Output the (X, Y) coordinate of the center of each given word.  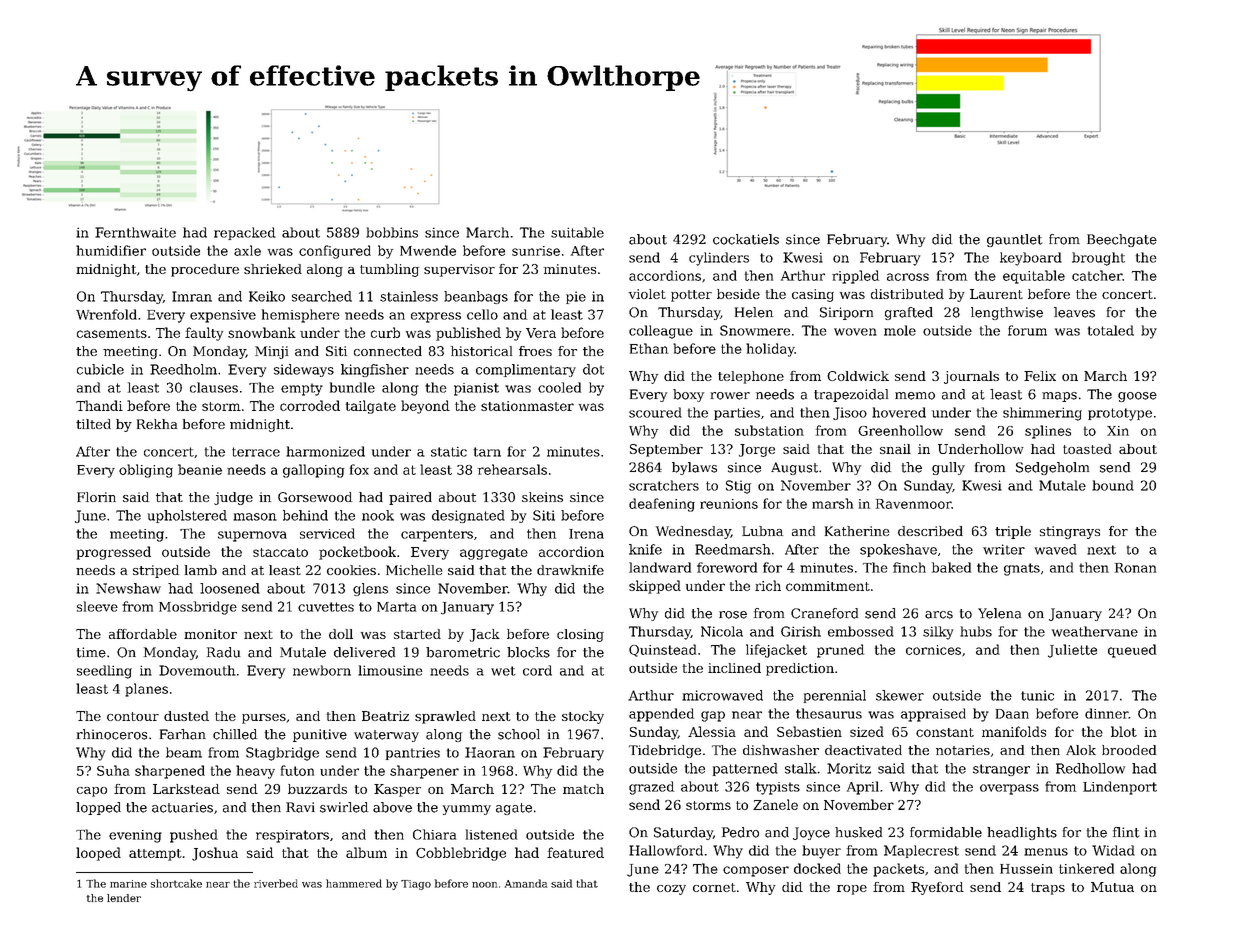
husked (858, 832)
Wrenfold (106, 314)
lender (124, 898)
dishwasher (781, 750)
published (468, 334)
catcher (1097, 275)
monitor (210, 634)
